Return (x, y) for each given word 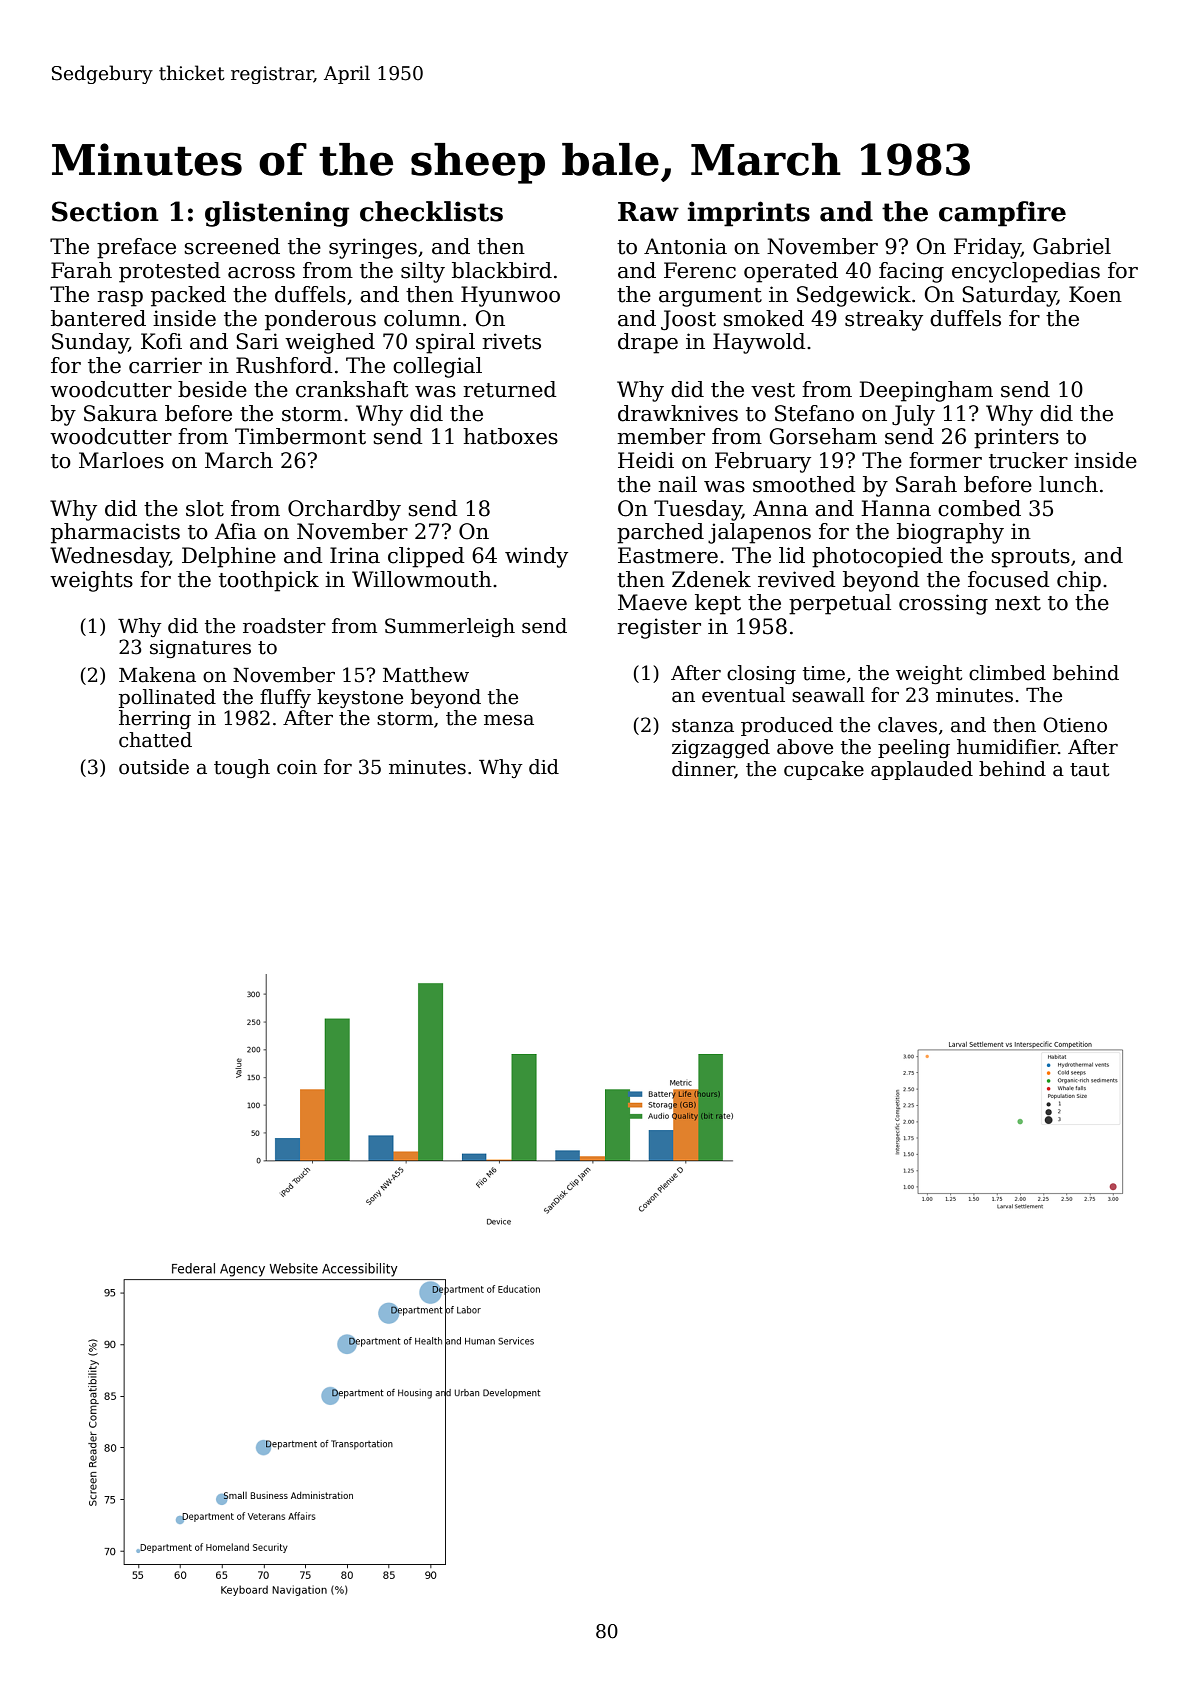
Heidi (646, 460)
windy (536, 557)
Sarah (926, 484)
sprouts (1030, 558)
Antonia (685, 246)
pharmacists (115, 533)
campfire (1002, 214)
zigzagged (721, 748)
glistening (277, 214)
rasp (120, 299)
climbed (1007, 673)
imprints (749, 214)
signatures (200, 649)
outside (154, 767)
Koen (1095, 294)
